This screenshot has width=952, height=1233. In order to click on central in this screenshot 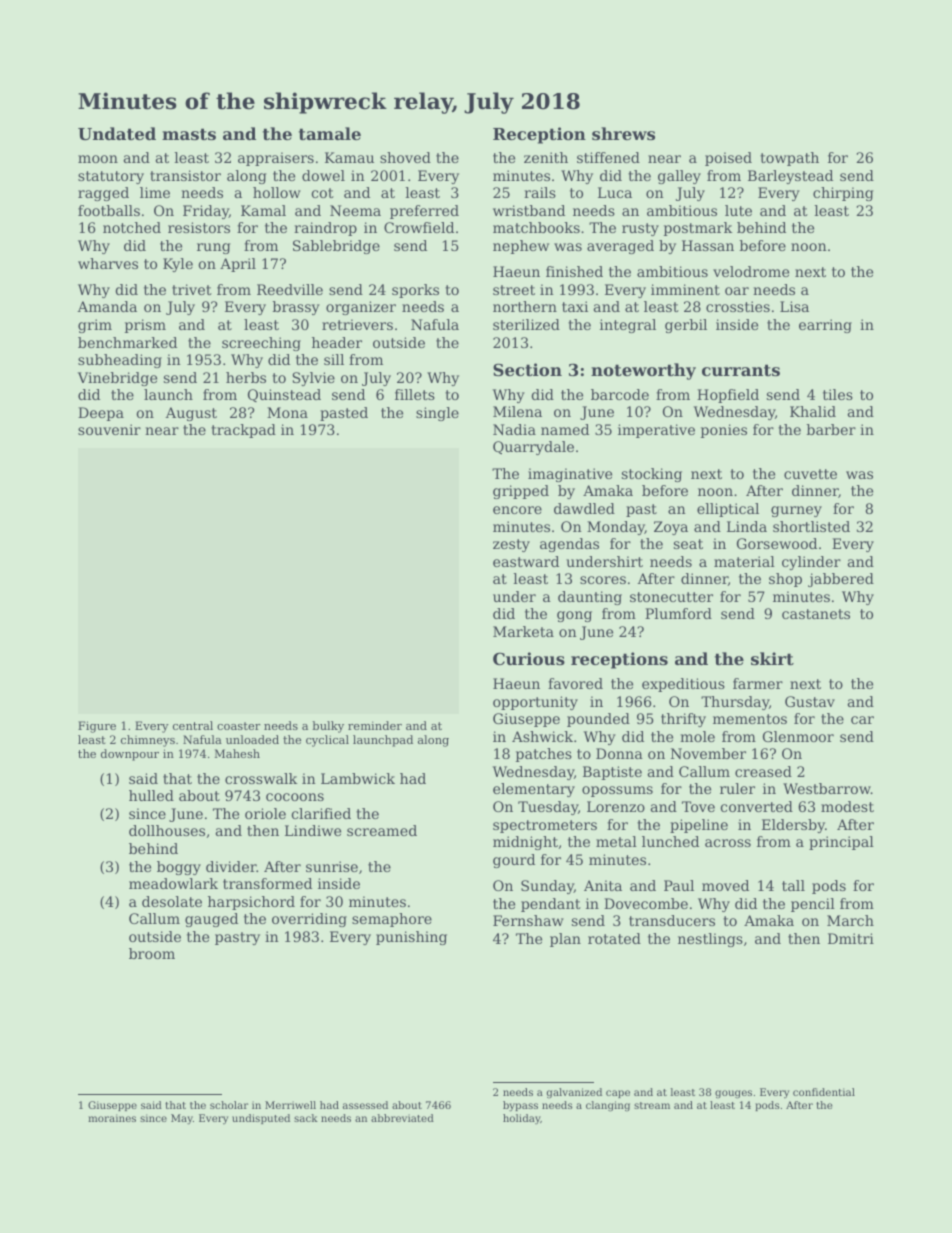, I will do `click(193, 725)`.
